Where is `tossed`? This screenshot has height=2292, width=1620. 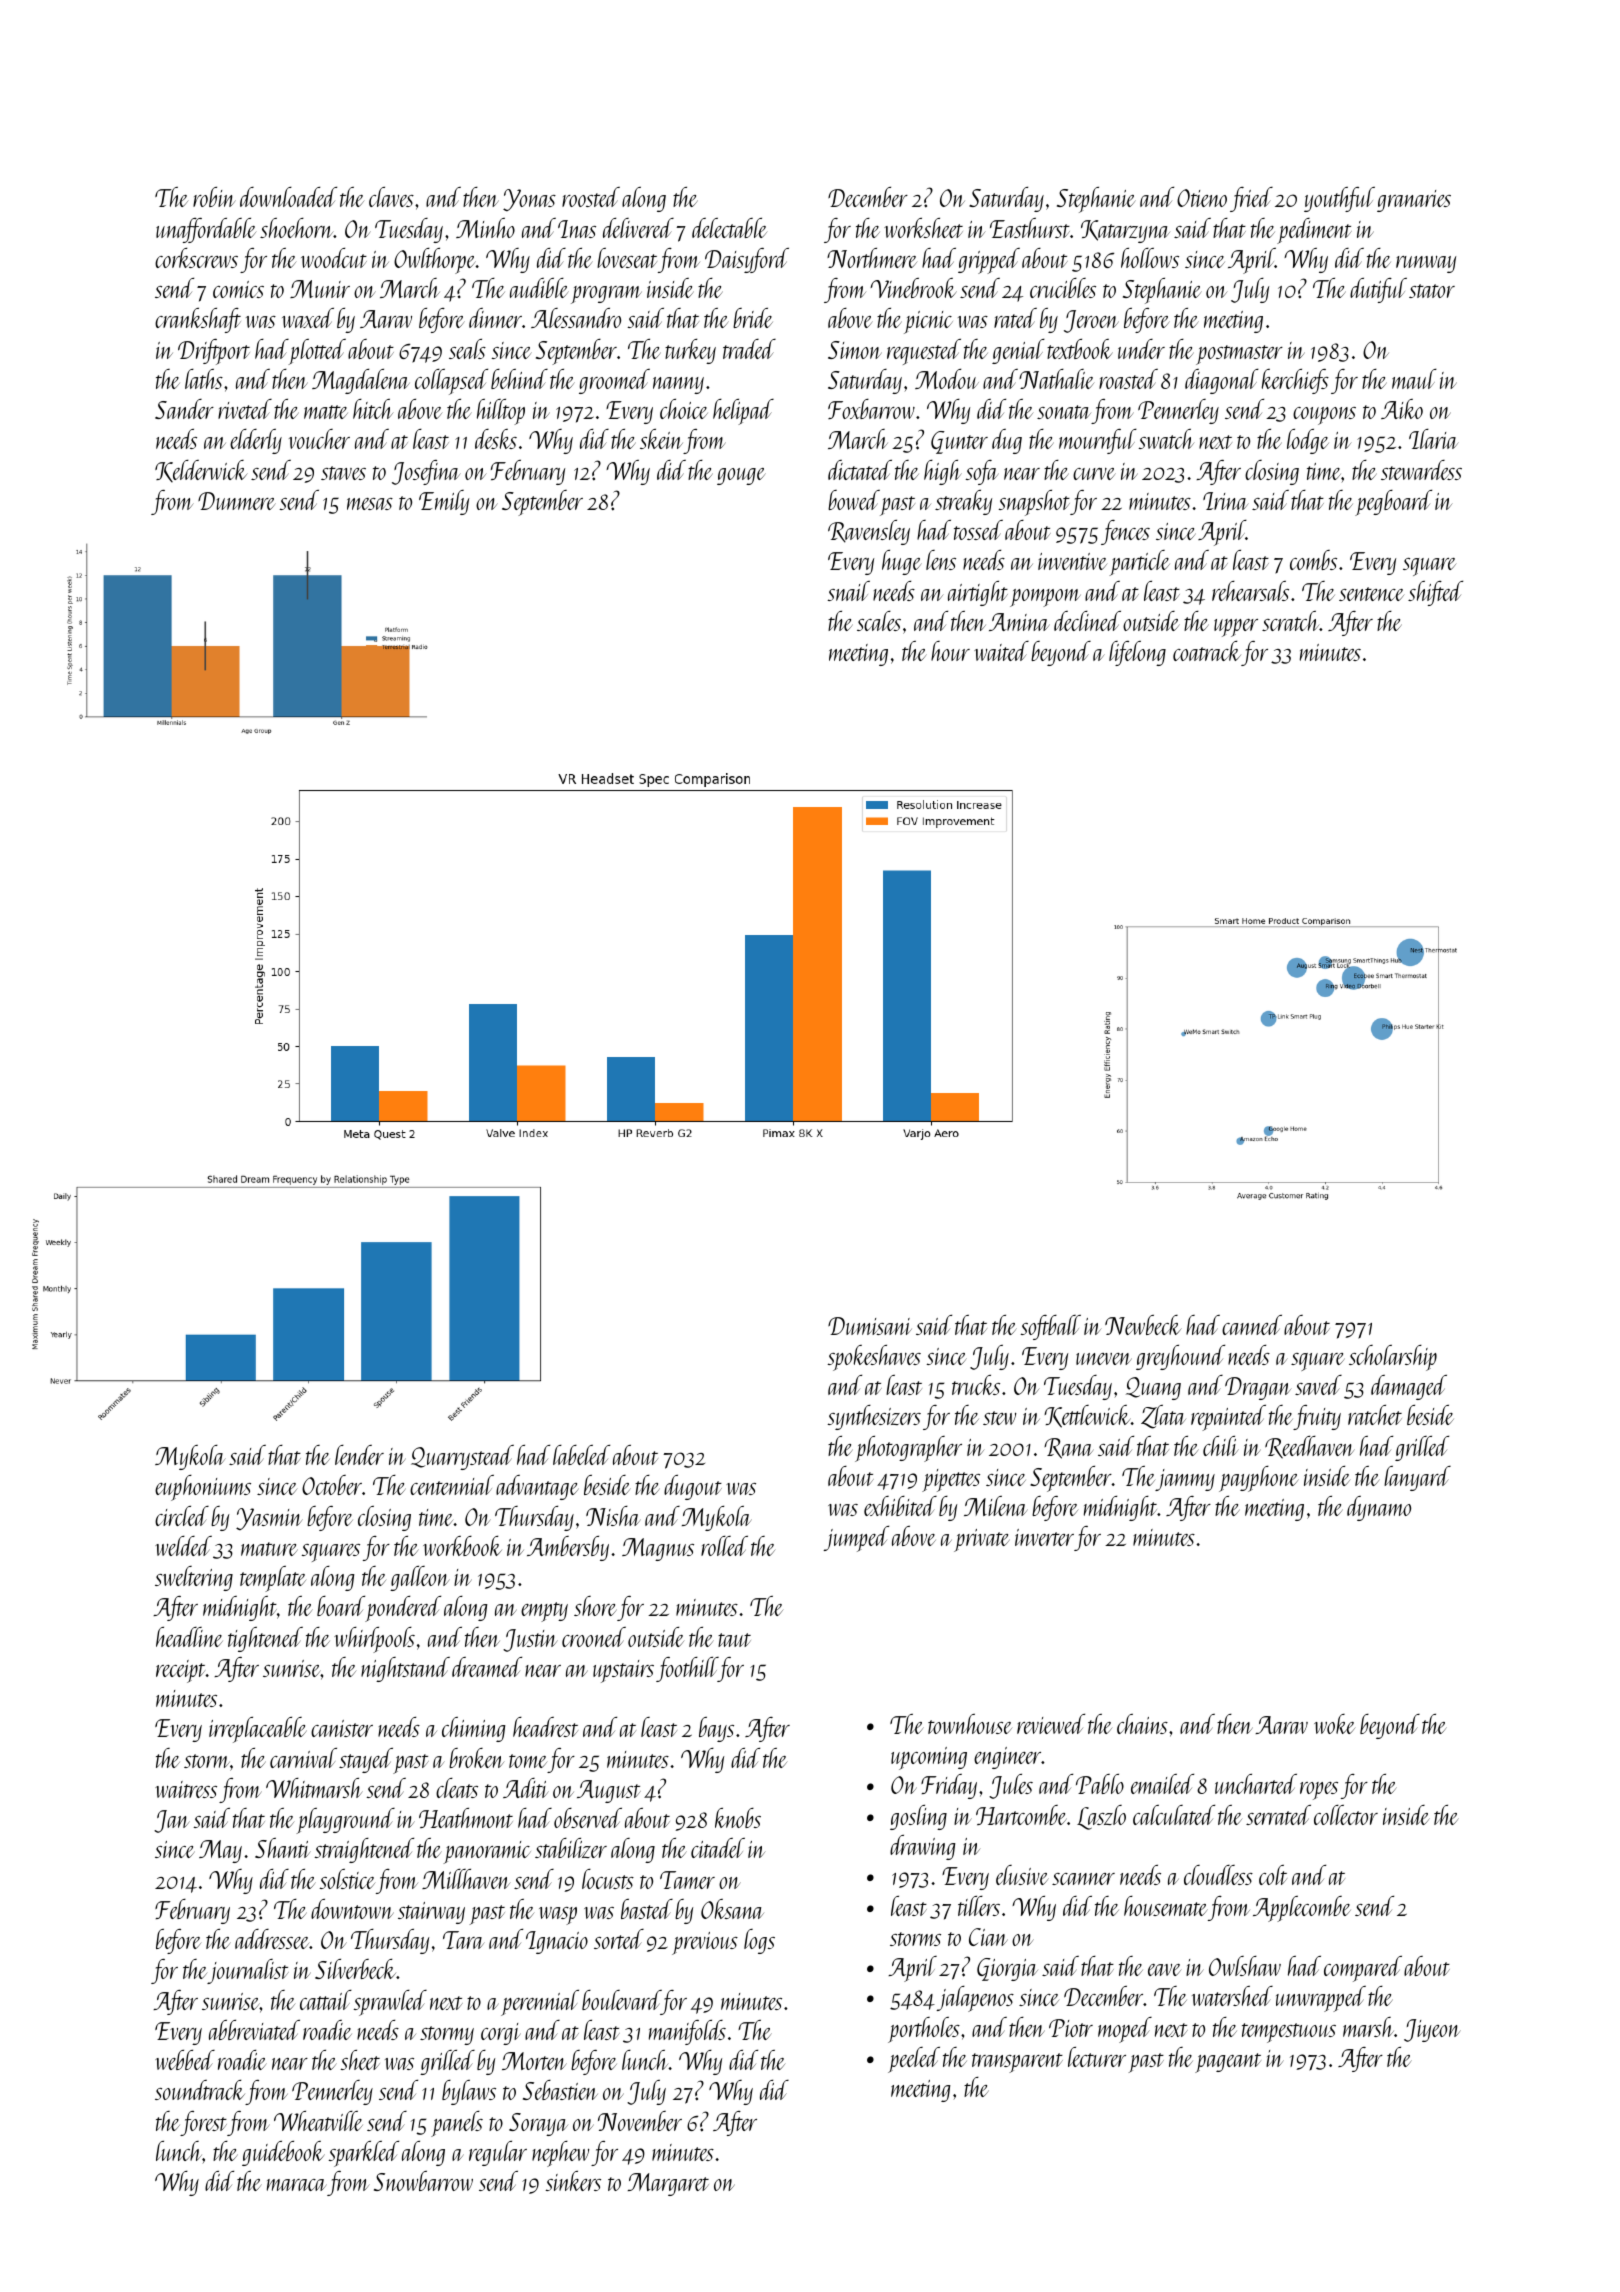 tossed is located at coordinates (978, 530).
